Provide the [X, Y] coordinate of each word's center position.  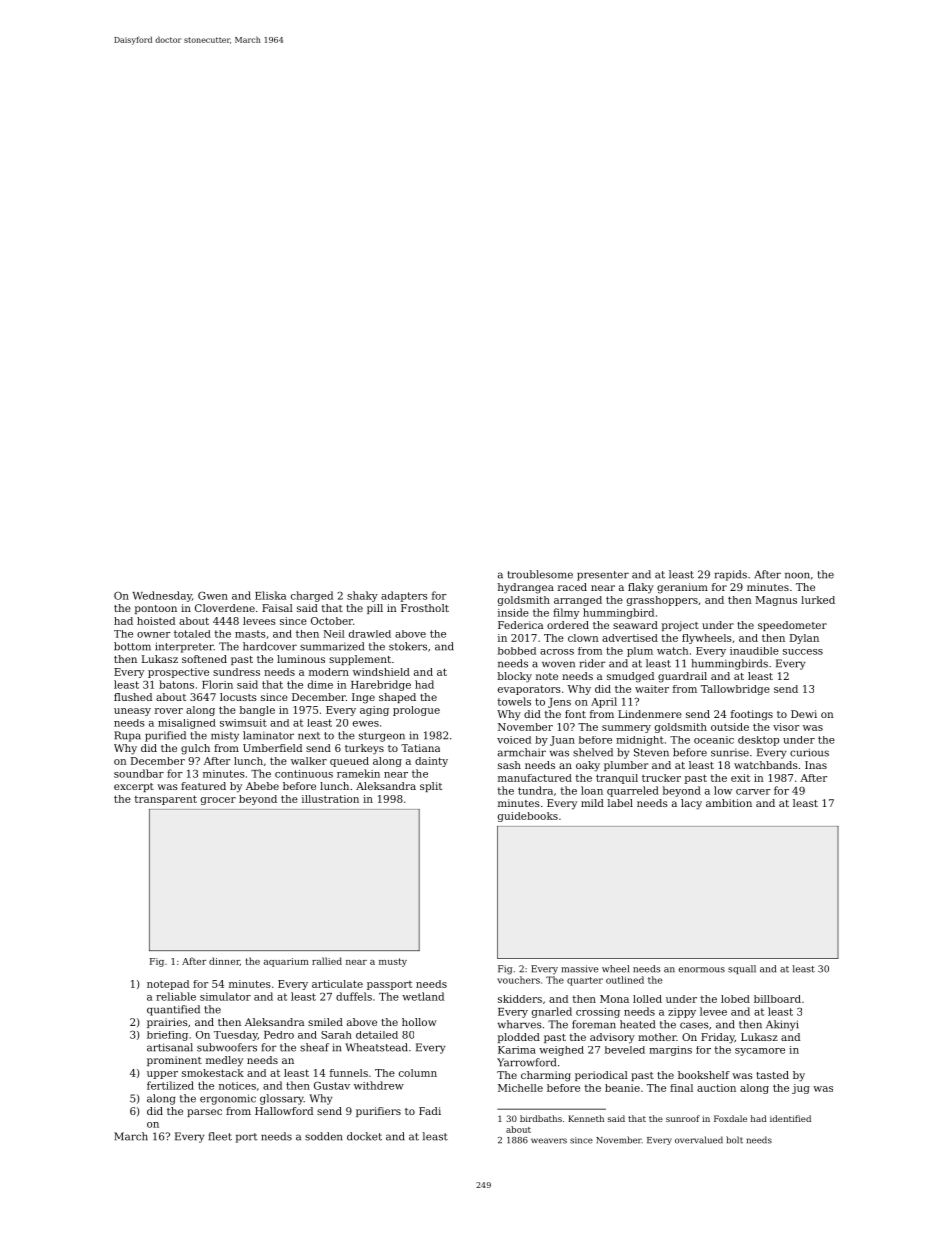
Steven [651, 752]
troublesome [540, 574]
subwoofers [227, 1047]
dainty [431, 762]
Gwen [213, 595]
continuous [304, 774]
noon [797, 575]
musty [393, 962]
